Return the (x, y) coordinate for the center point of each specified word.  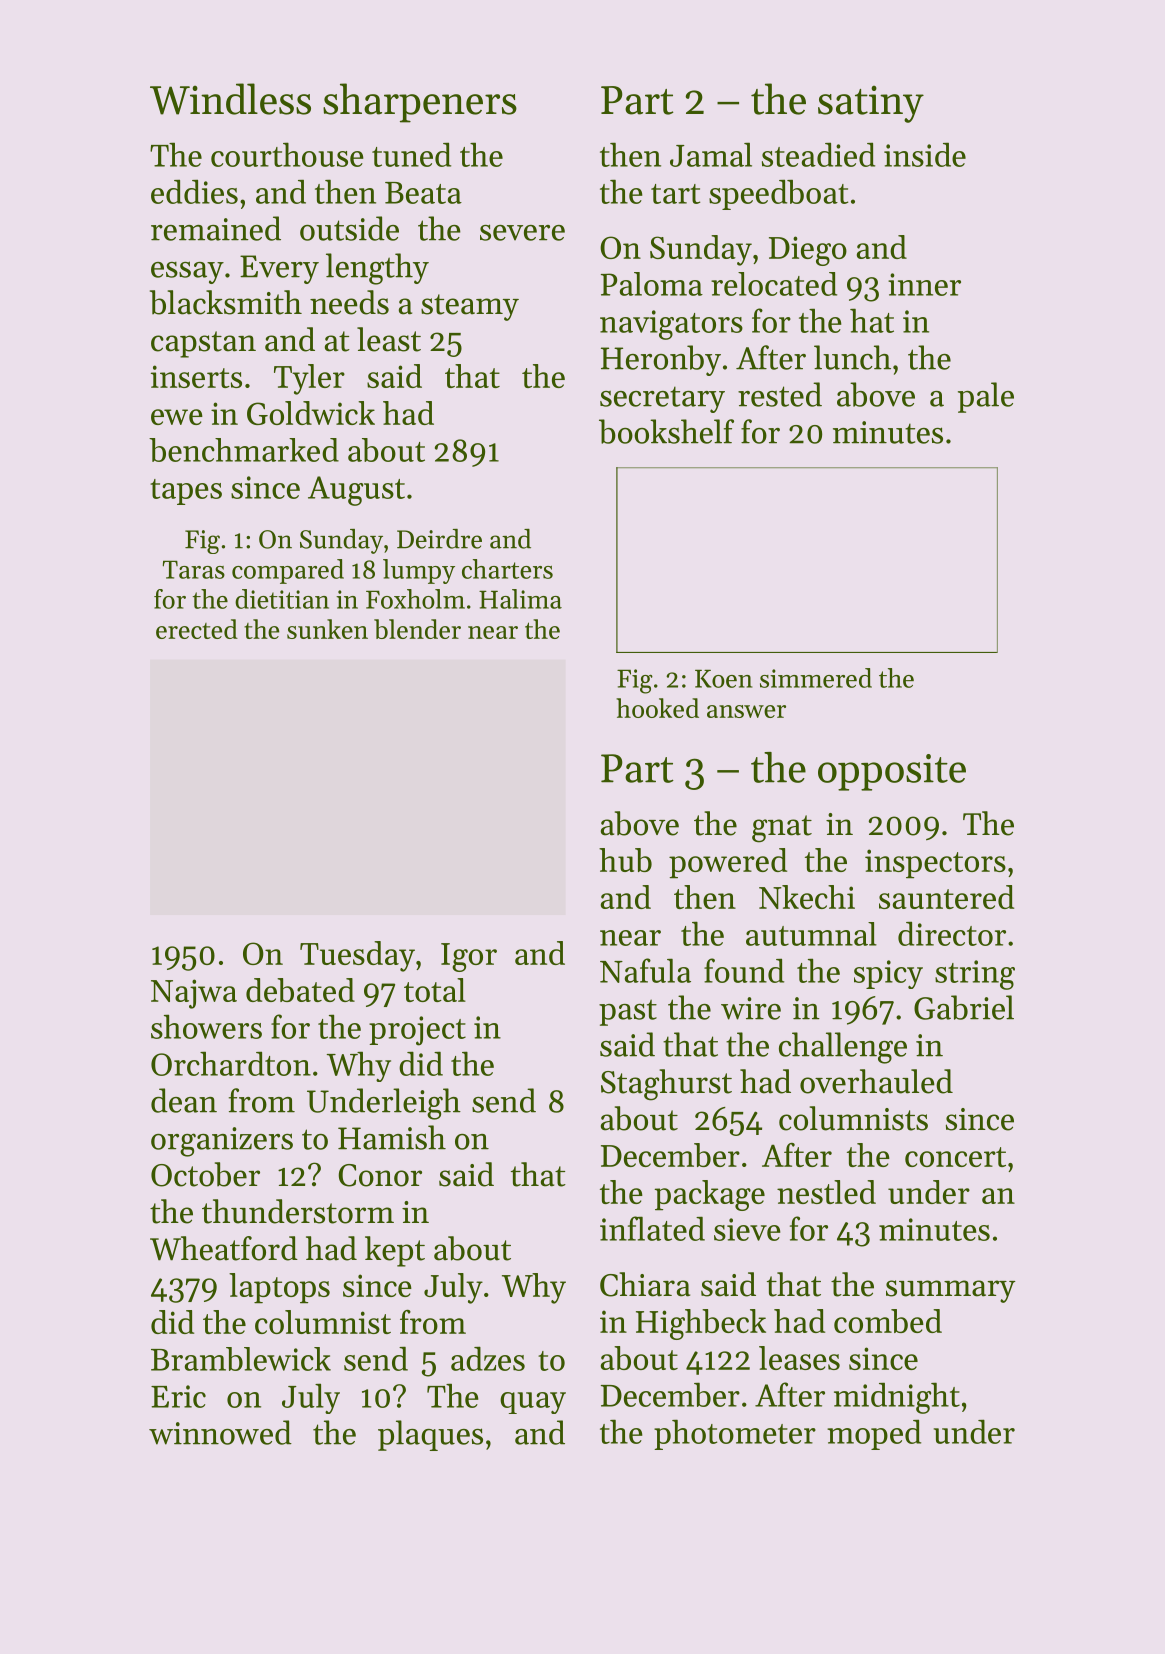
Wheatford (224, 1248)
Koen (724, 678)
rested (780, 394)
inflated (652, 1228)
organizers (222, 1142)
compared (288, 571)
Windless (230, 99)
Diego (808, 251)
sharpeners (420, 103)
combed (888, 1321)
